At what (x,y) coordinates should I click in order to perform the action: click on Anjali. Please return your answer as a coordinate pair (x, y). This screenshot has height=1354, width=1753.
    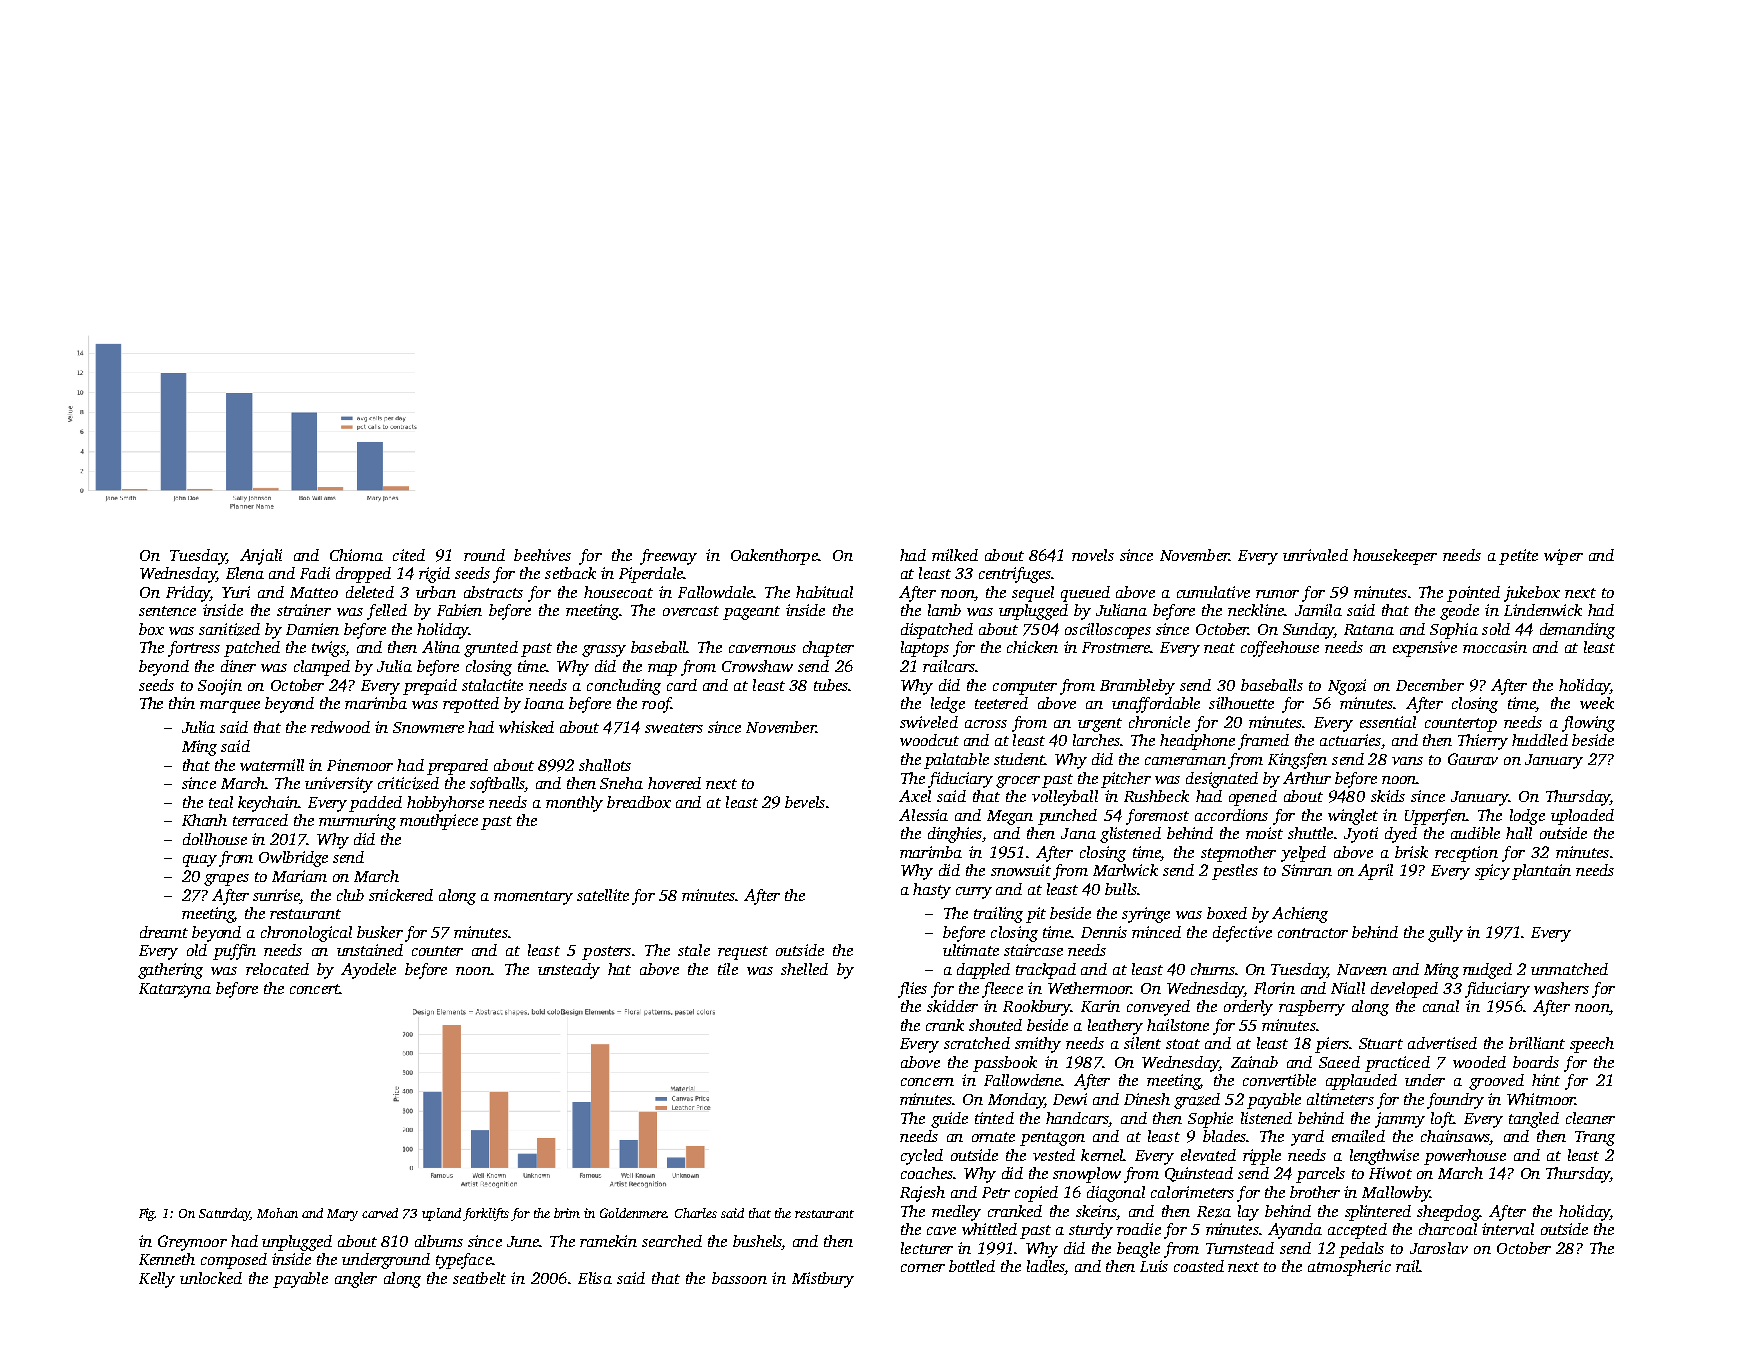
    Looking at the image, I should click on (261, 557).
